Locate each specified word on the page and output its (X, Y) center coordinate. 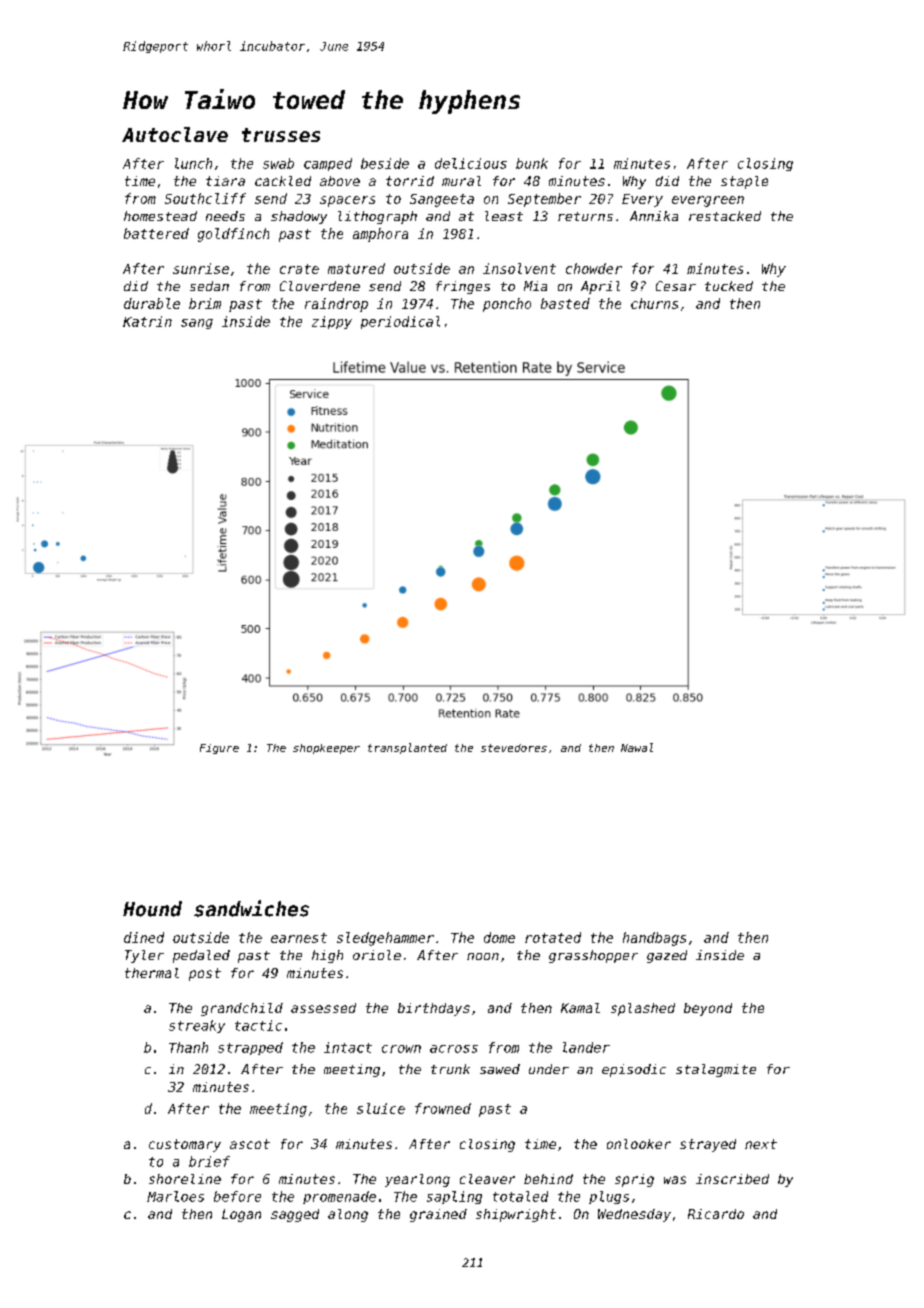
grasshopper (593, 956)
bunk (532, 163)
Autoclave (175, 134)
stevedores (514, 748)
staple (744, 182)
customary (185, 1145)
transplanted (407, 748)
